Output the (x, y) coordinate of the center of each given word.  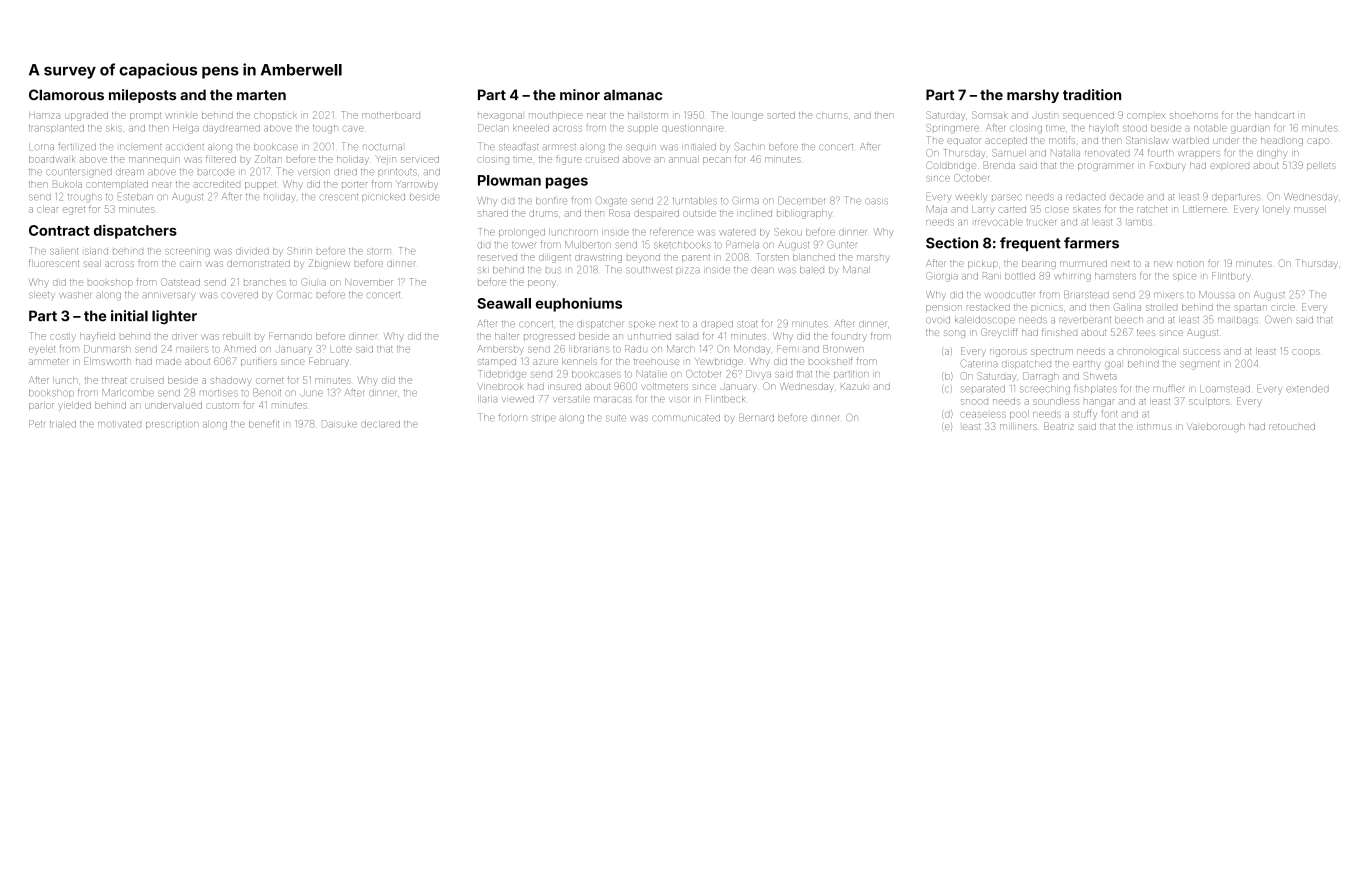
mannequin (154, 160)
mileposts (142, 96)
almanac (633, 95)
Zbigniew (329, 264)
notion (1190, 264)
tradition (1092, 95)
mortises (219, 393)
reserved (497, 258)
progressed (549, 338)
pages (567, 183)
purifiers (259, 361)
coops (1306, 352)
